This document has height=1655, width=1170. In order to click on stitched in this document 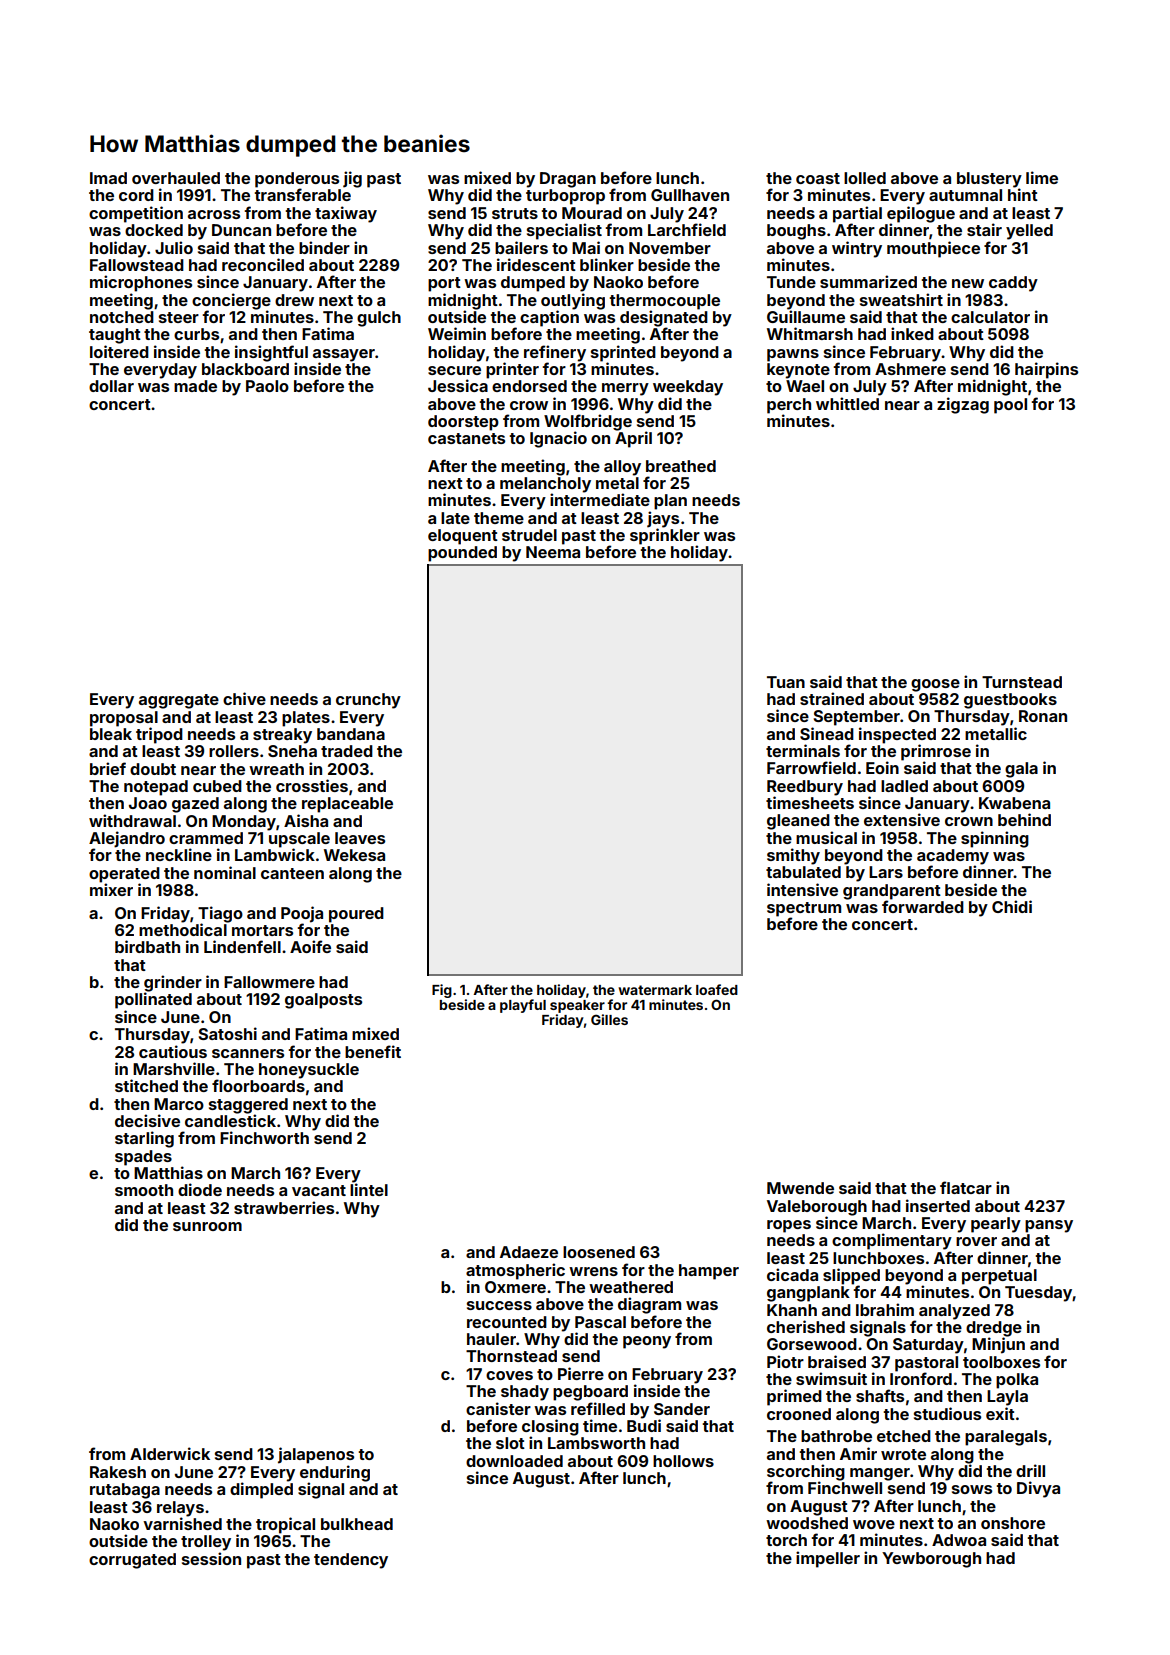, I will do `click(146, 1085)`.
